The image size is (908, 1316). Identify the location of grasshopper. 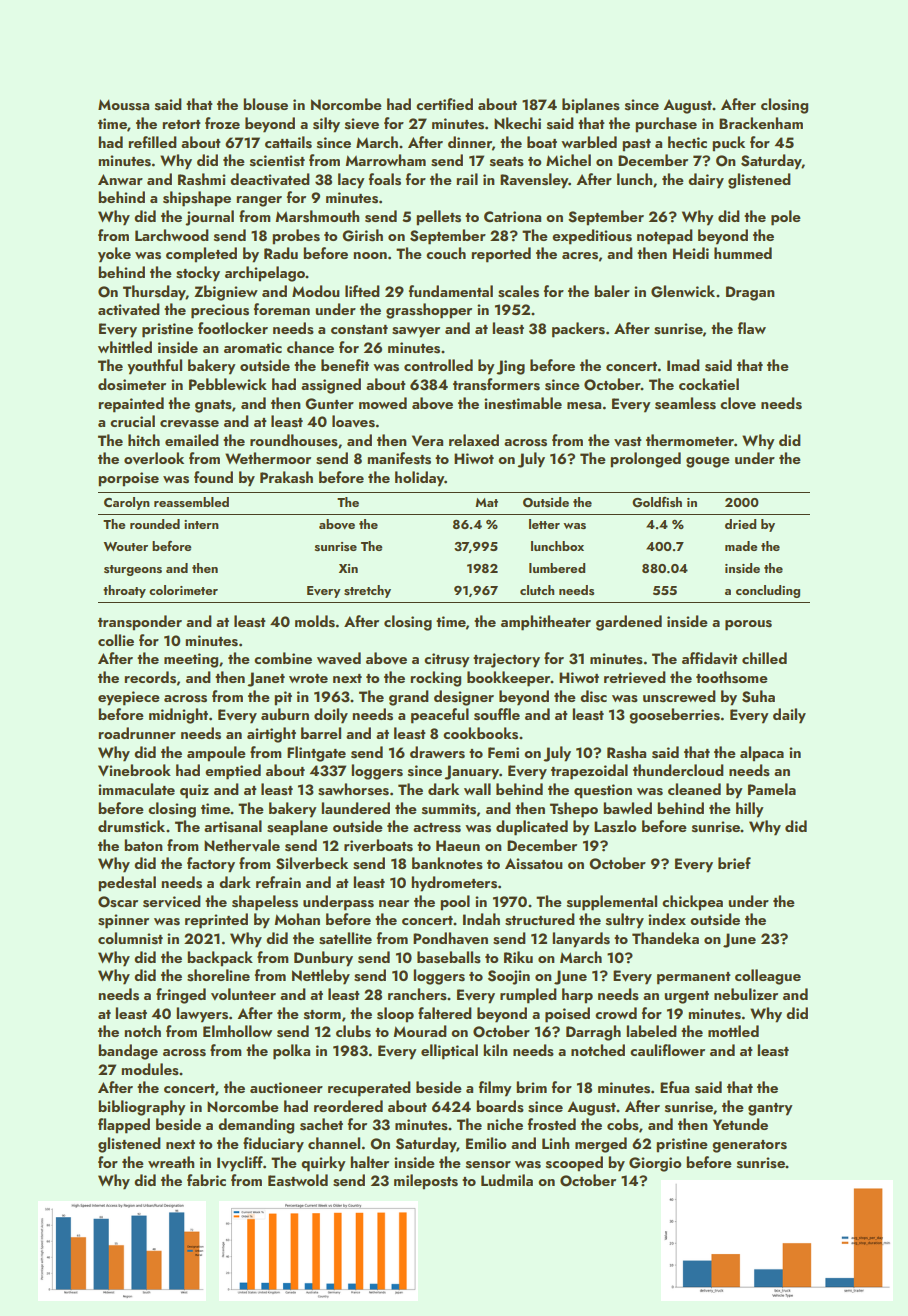
(429, 311).
